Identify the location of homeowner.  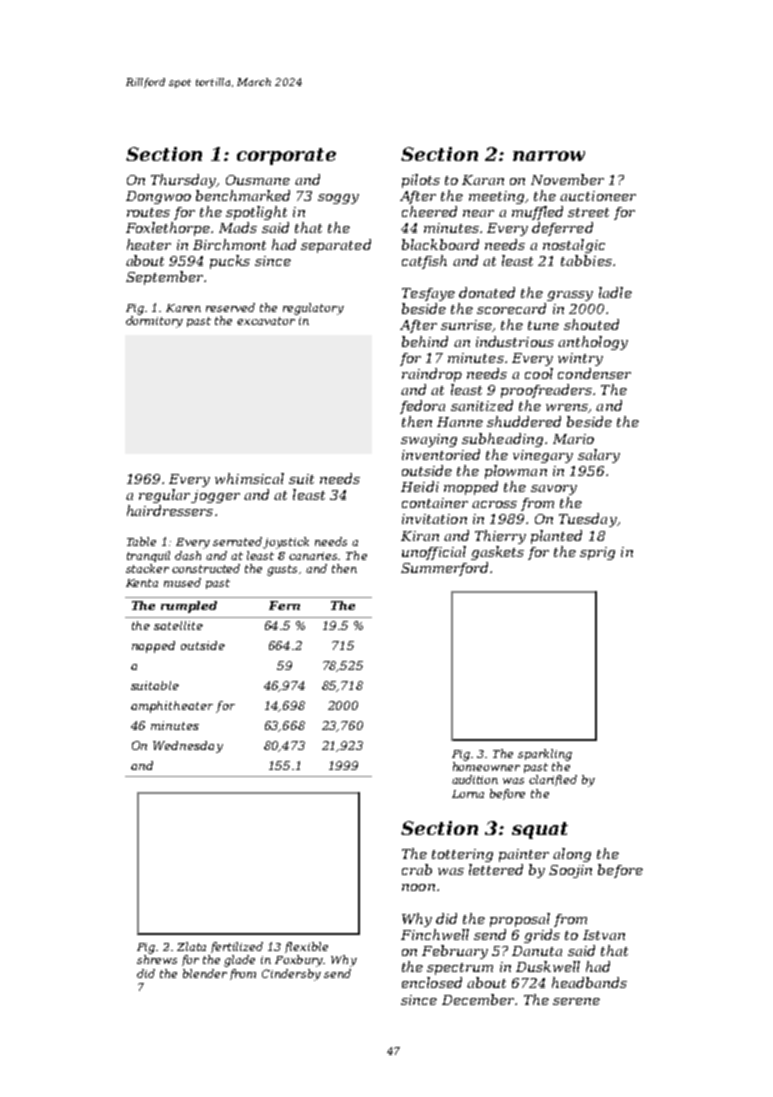
(486, 766).
